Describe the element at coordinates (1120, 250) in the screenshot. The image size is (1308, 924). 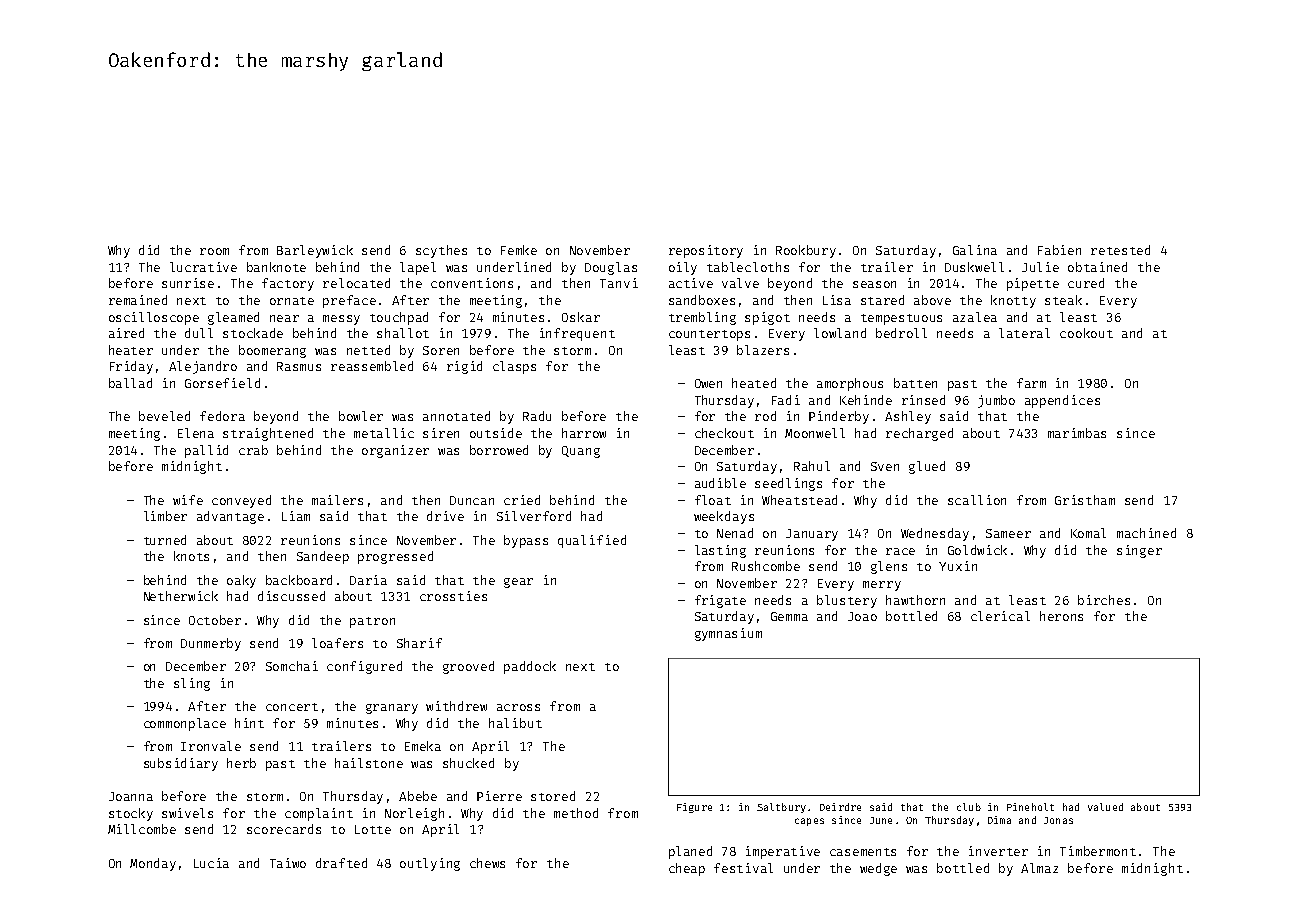
I see `retested` at that location.
